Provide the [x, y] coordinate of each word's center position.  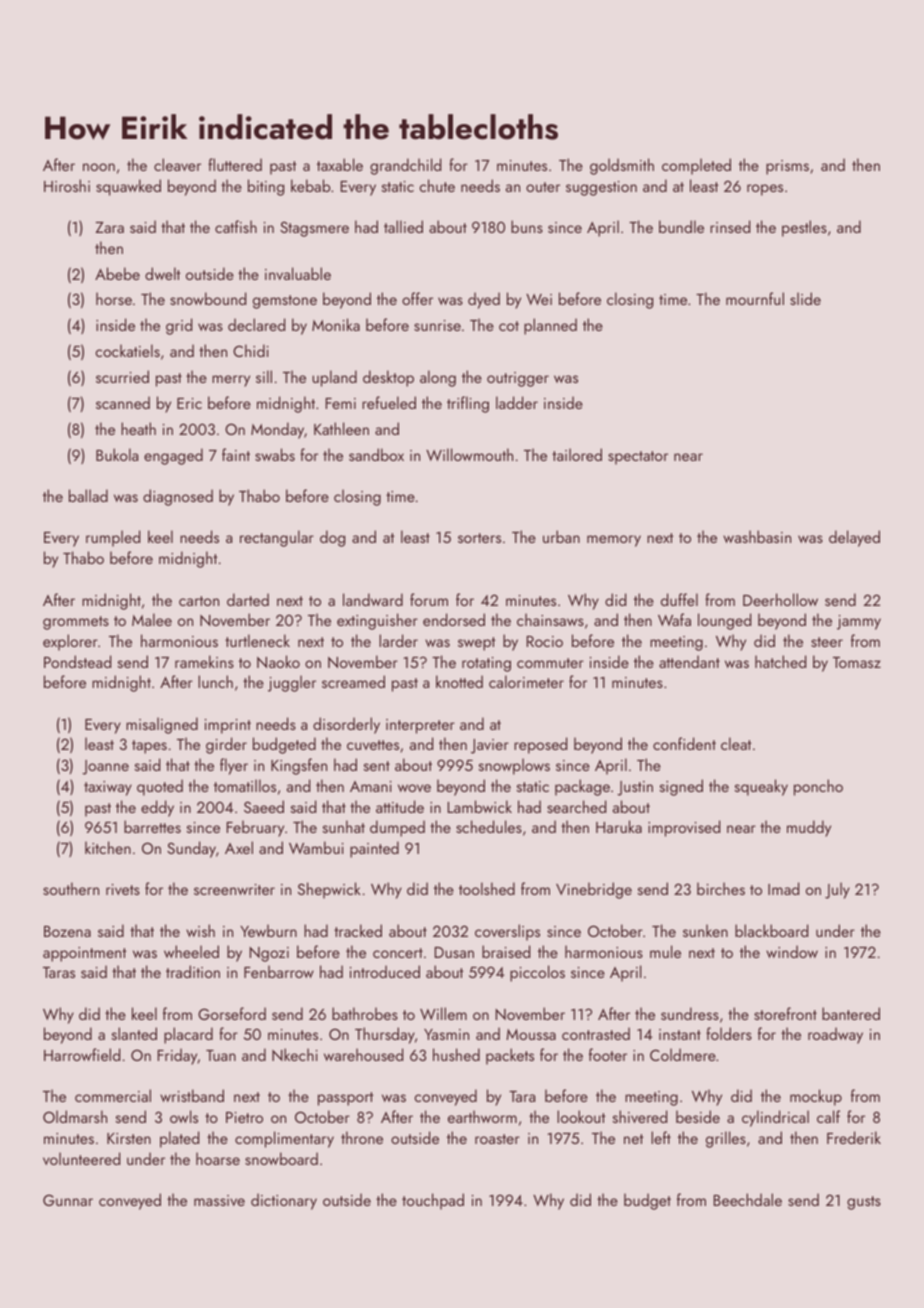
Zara [110, 227]
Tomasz [857, 662]
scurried [122, 376]
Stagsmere [314, 229]
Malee [152, 619]
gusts [864, 1203]
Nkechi [295, 1054]
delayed [854, 538]
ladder [517, 402]
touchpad [433, 1201]
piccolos [537, 973]
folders [729, 1033]
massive [219, 1200]
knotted [459, 681]
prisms [787, 167]
